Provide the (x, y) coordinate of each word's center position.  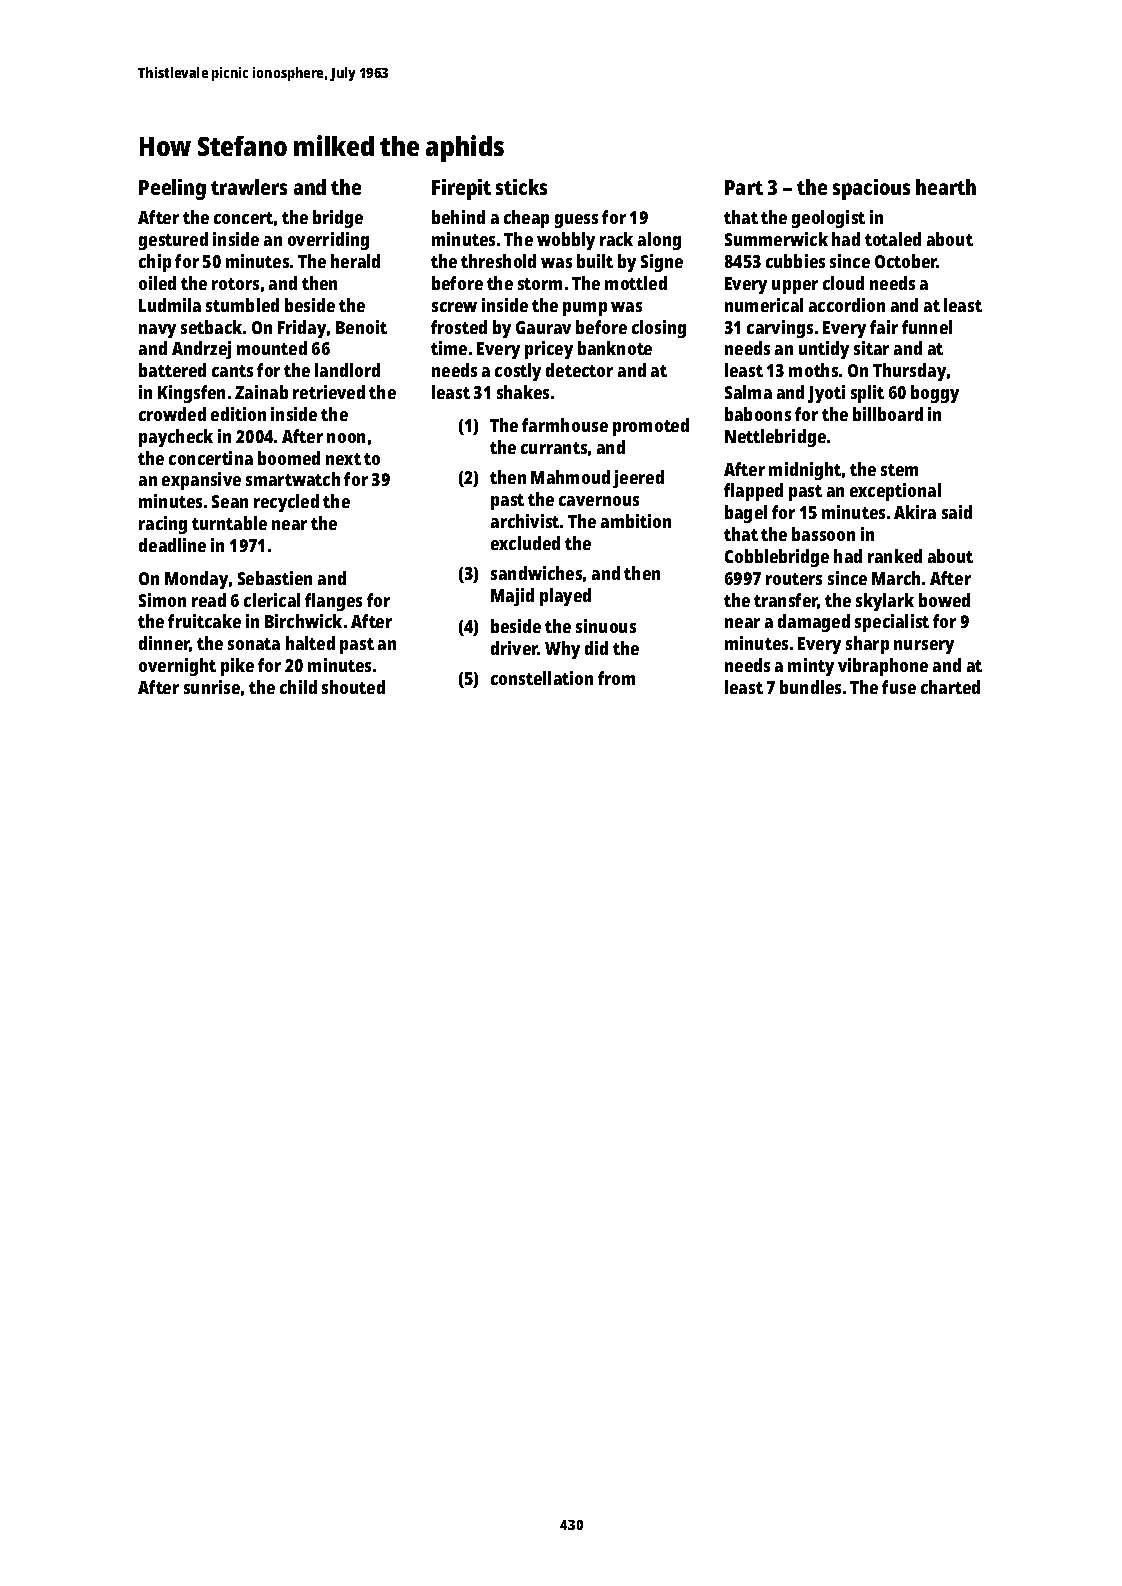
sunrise (212, 687)
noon (346, 438)
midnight (805, 471)
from (616, 678)
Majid (512, 597)
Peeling (172, 189)
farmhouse (565, 425)
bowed (944, 600)
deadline (172, 545)
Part (744, 187)
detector (579, 370)
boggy (935, 394)
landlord (347, 370)
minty (811, 667)
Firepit (461, 189)
